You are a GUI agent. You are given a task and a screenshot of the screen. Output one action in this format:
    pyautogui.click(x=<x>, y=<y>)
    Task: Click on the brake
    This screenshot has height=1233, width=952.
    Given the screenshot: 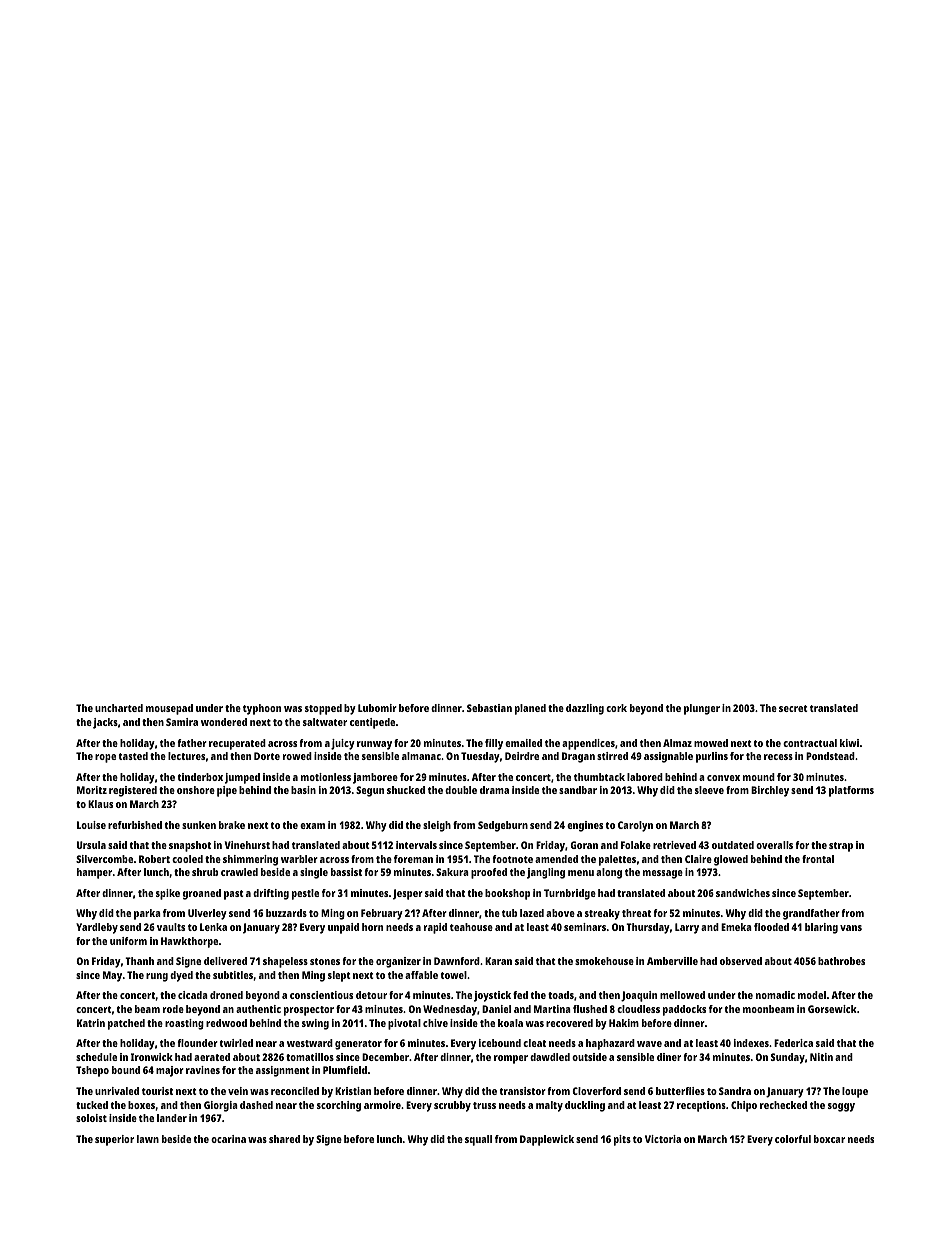 What is the action you would take?
    pyautogui.click(x=232, y=825)
